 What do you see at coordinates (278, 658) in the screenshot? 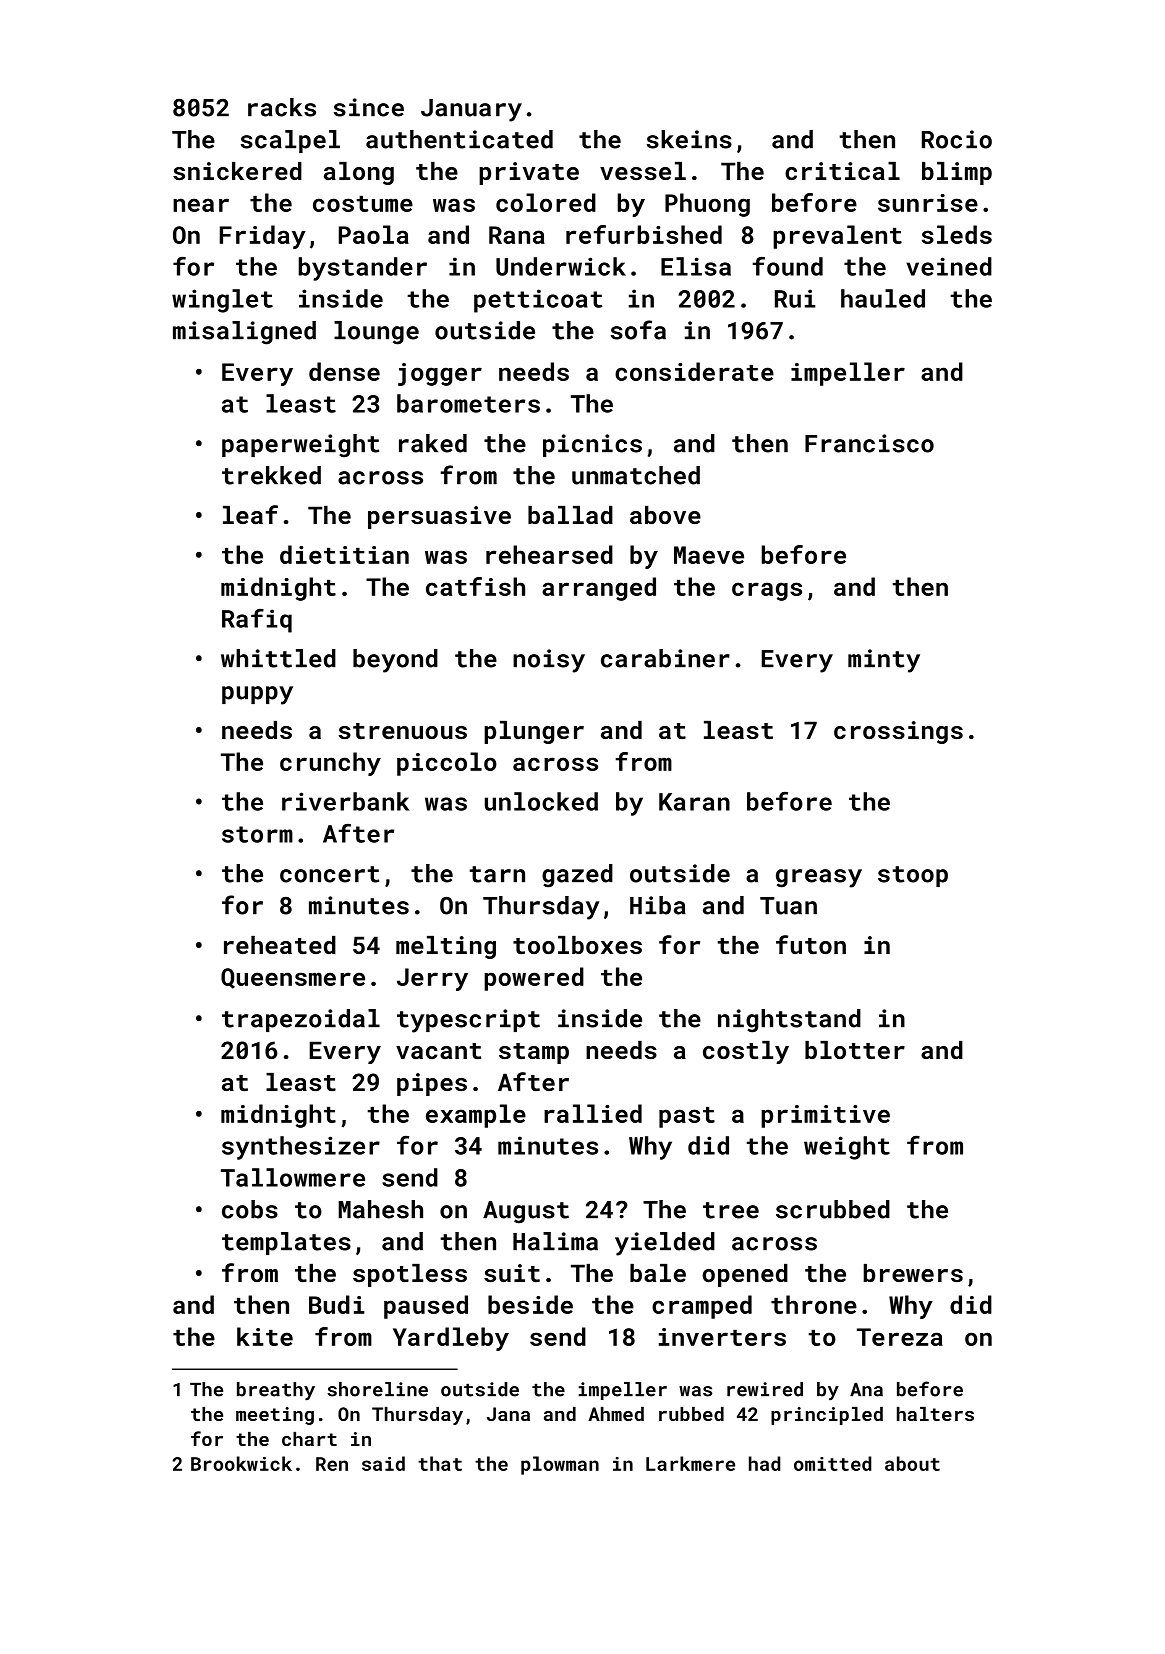
I see `whittled` at bounding box center [278, 658].
